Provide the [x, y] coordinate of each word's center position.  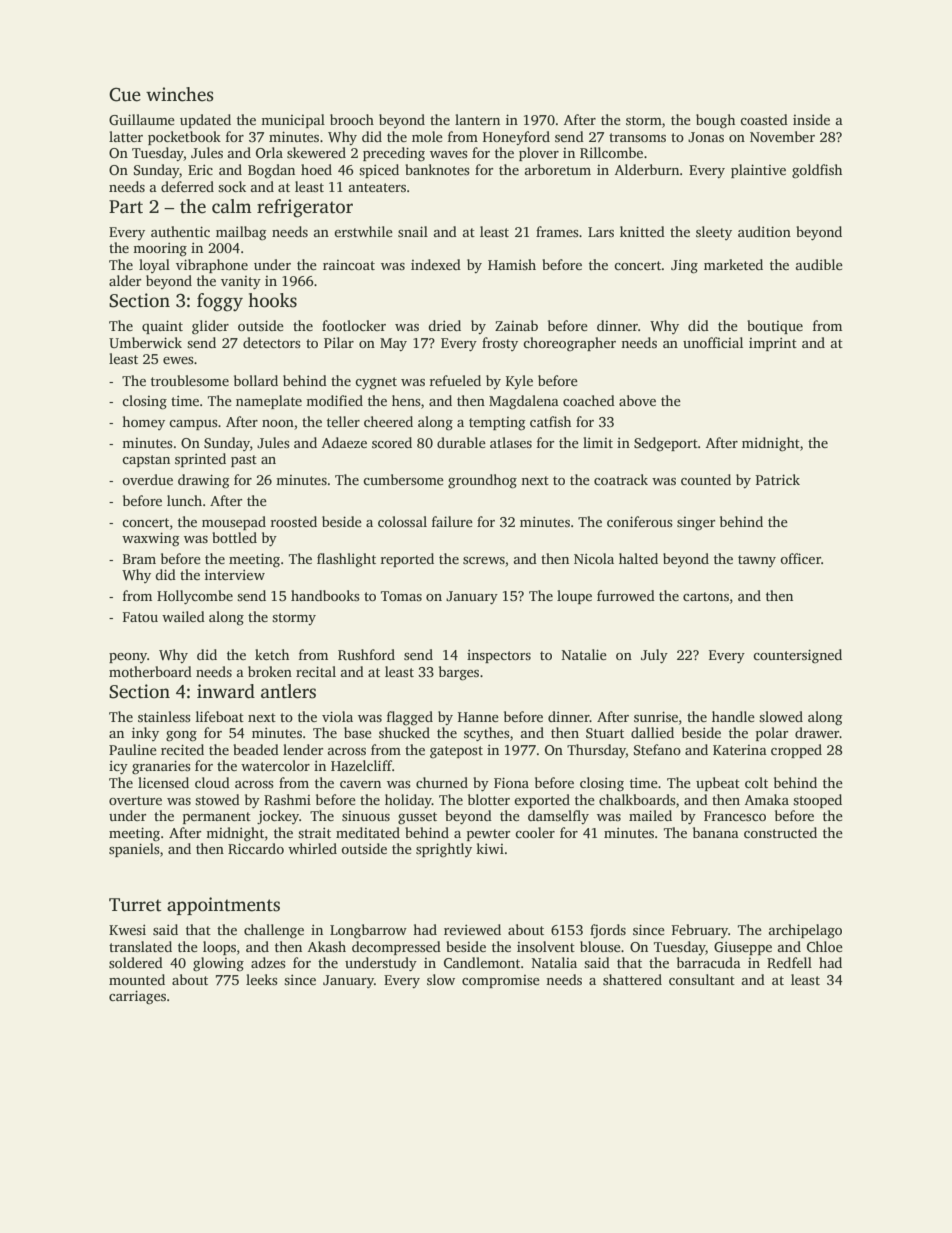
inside [811, 119]
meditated [368, 832]
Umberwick [145, 342]
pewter [488, 835]
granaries [161, 767]
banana [716, 832]
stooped [817, 801]
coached [589, 400]
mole [427, 136]
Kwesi [127, 930]
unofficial [713, 342]
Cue [125, 94]
